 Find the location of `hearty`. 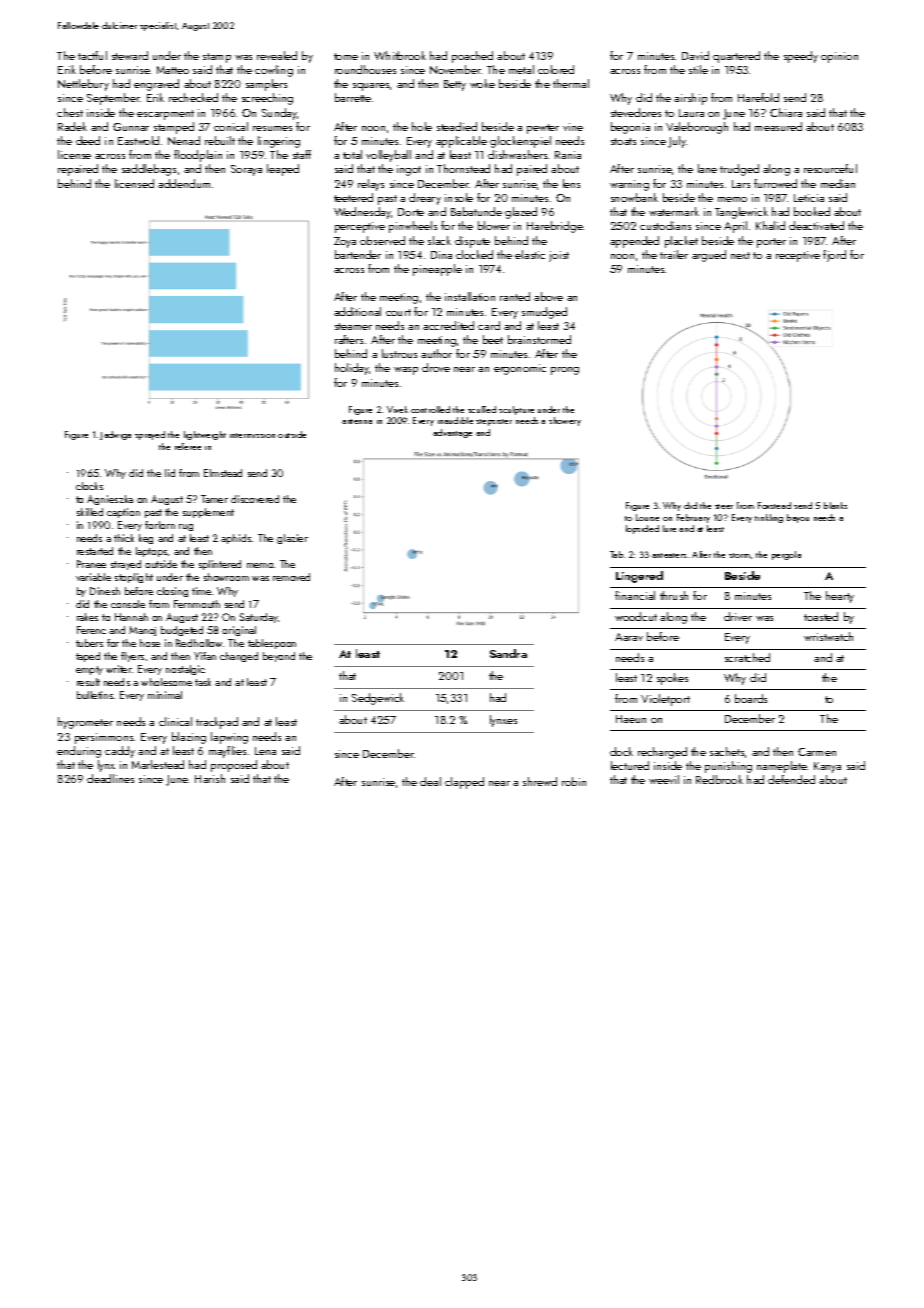

hearty is located at coordinates (840, 597).
